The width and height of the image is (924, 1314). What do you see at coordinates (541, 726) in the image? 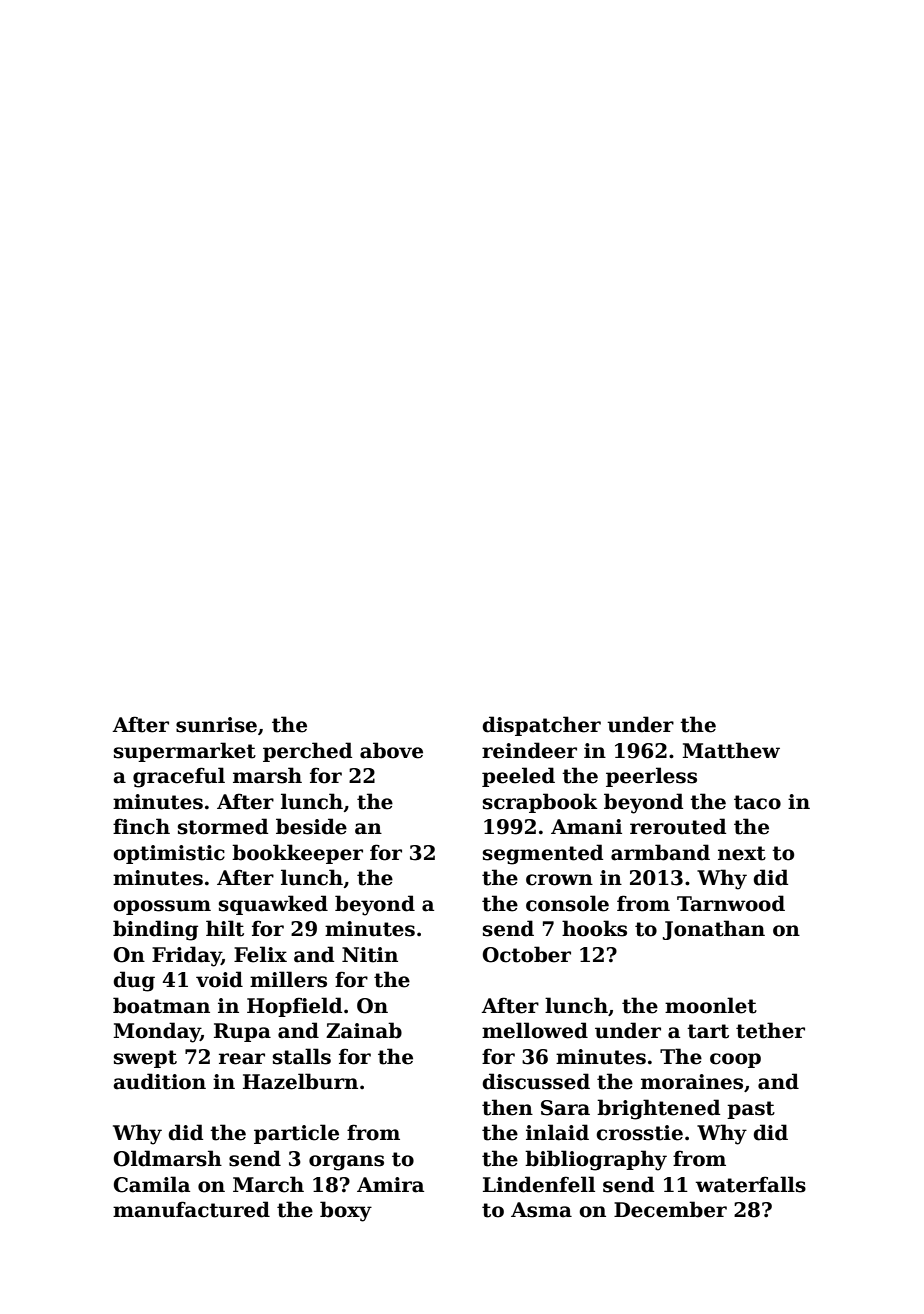
I see `dispatcher` at bounding box center [541, 726].
